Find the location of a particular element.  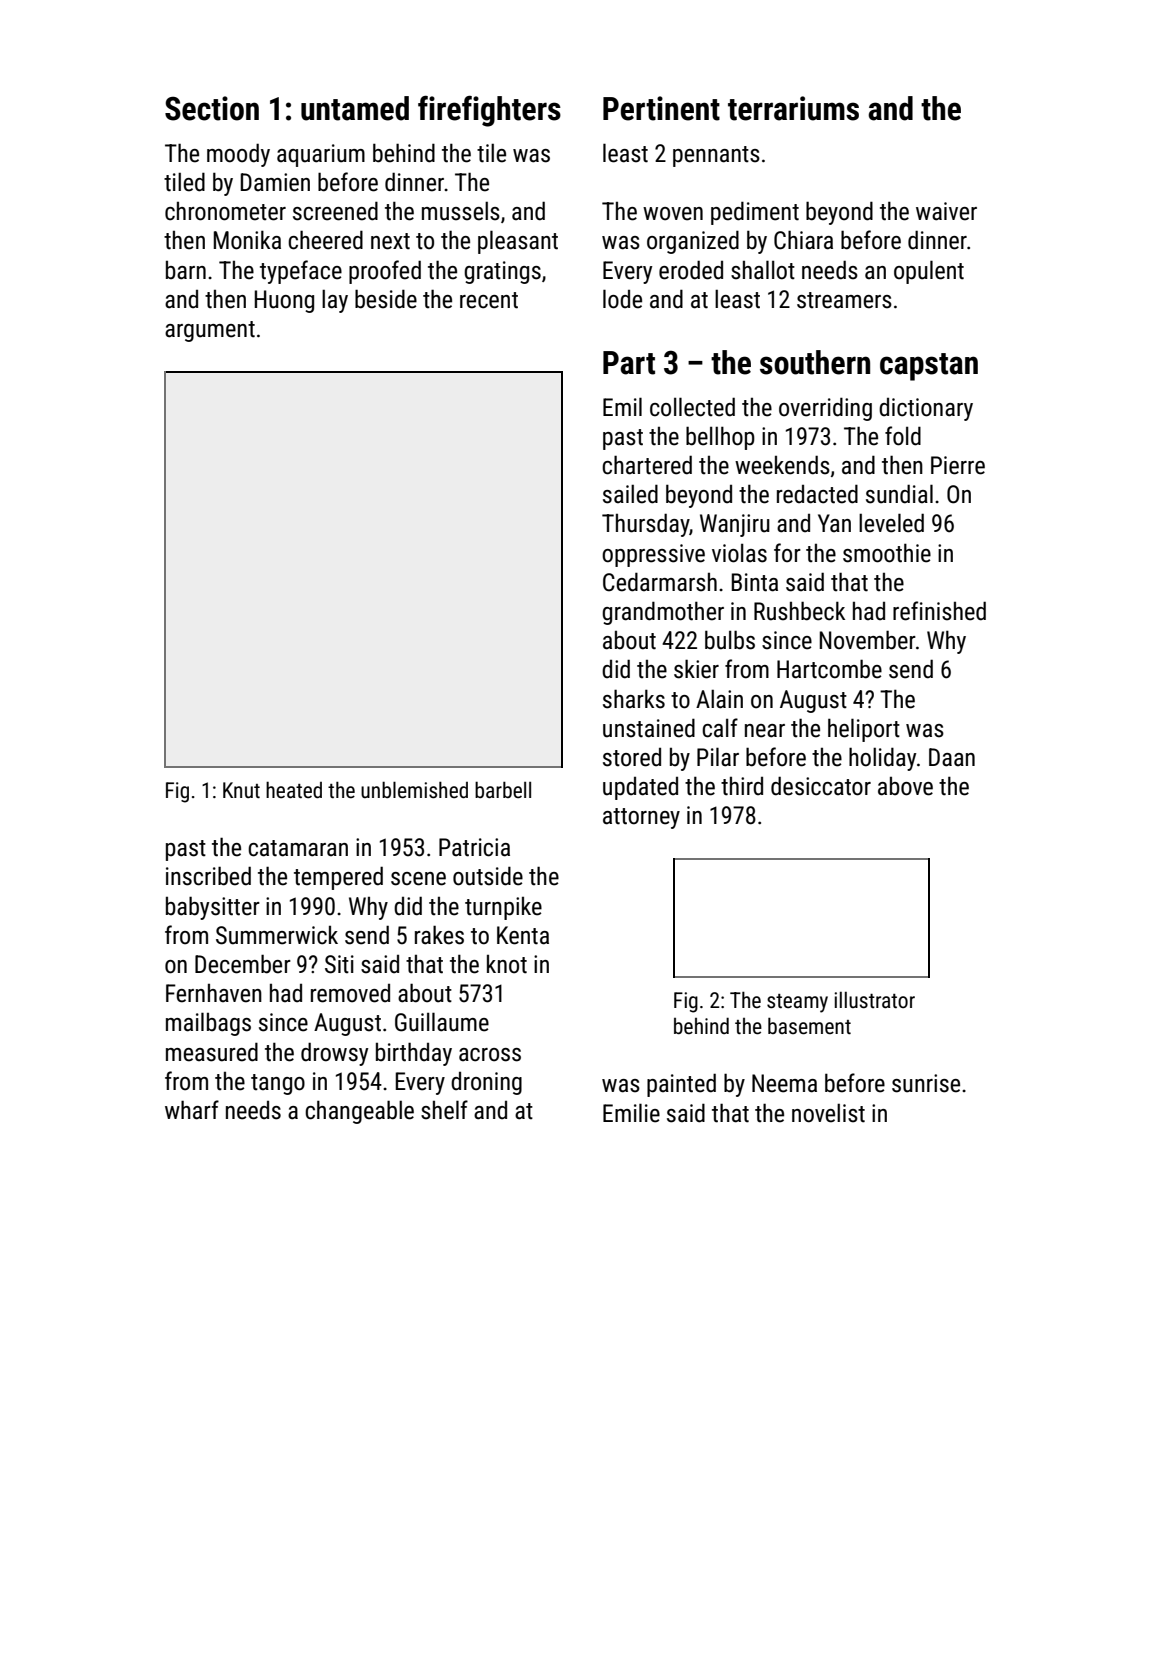

unblemished is located at coordinates (414, 790).
